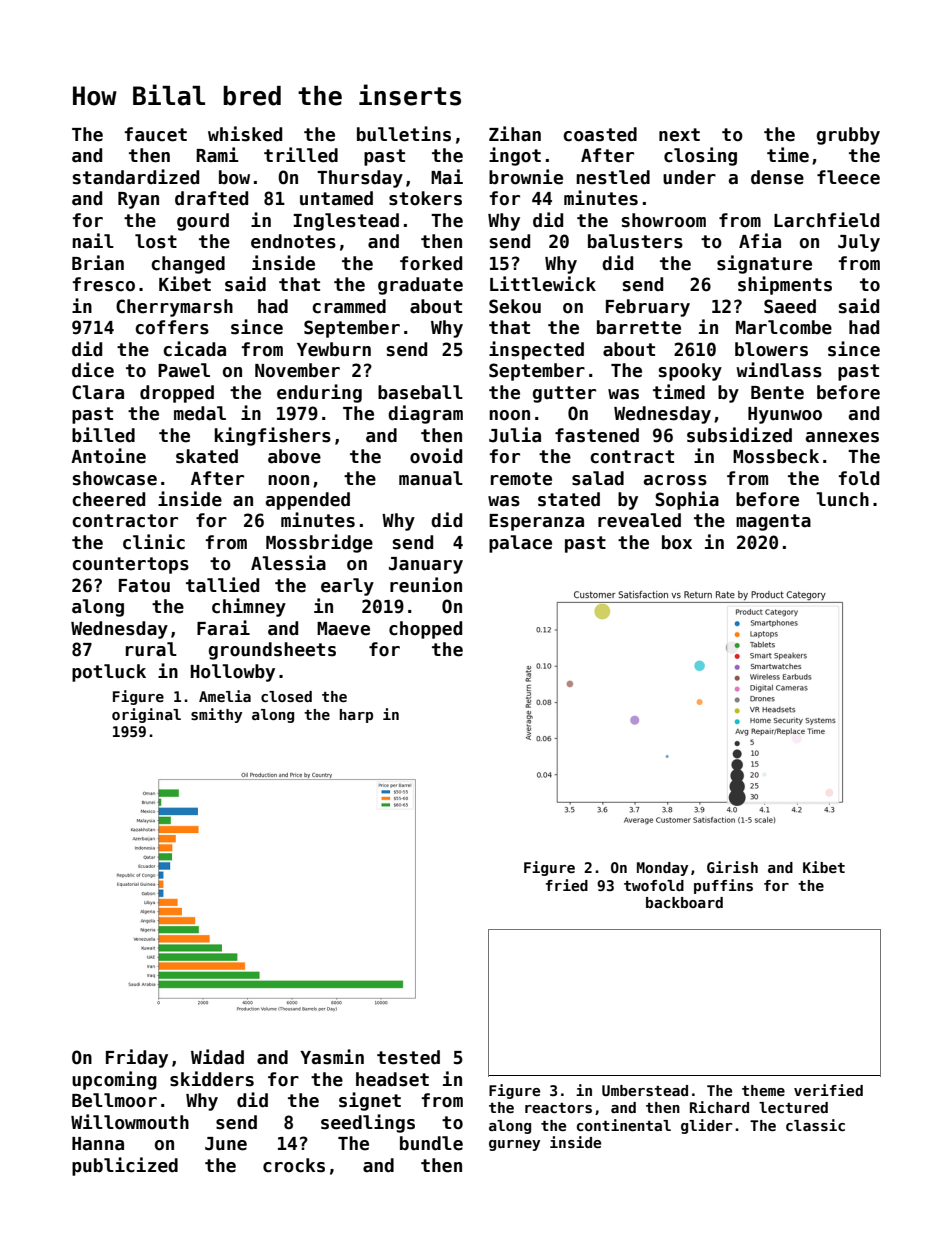 The width and height of the document is (952, 1233). What do you see at coordinates (425, 630) in the document?
I see `chopped` at bounding box center [425, 630].
